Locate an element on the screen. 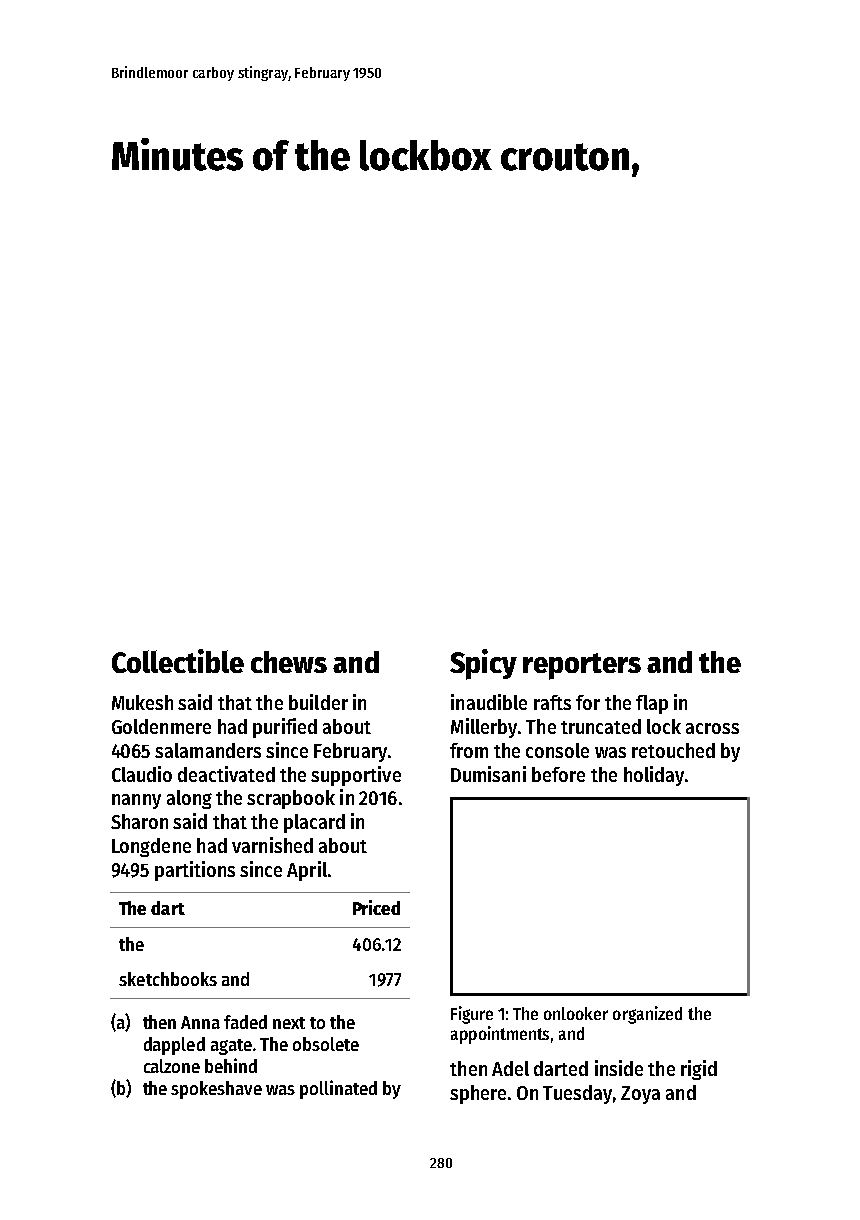  purified is located at coordinates (285, 728).
